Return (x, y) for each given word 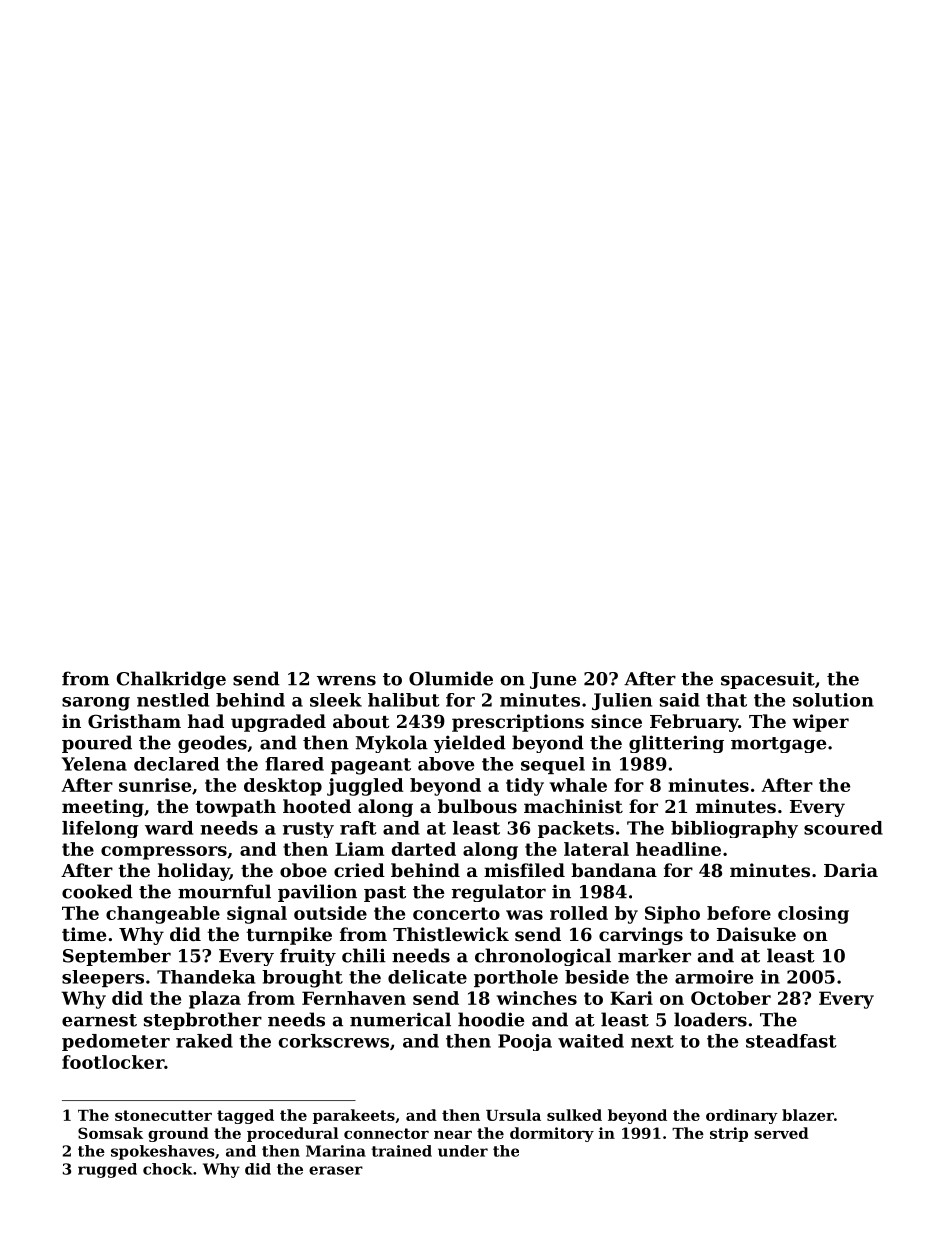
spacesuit (768, 680)
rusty (308, 830)
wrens (346, 680)
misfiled (524, 870)
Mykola (392, 744)
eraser (336, 1170)
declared (176, 764)
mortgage (779, 745)
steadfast (791, 1041)
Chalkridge (171, 680)
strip (729, 1134)
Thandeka (206, 977)
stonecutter (163, 1115)
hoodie (491, 1019)
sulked (574, 1115)
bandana (614, 870)
